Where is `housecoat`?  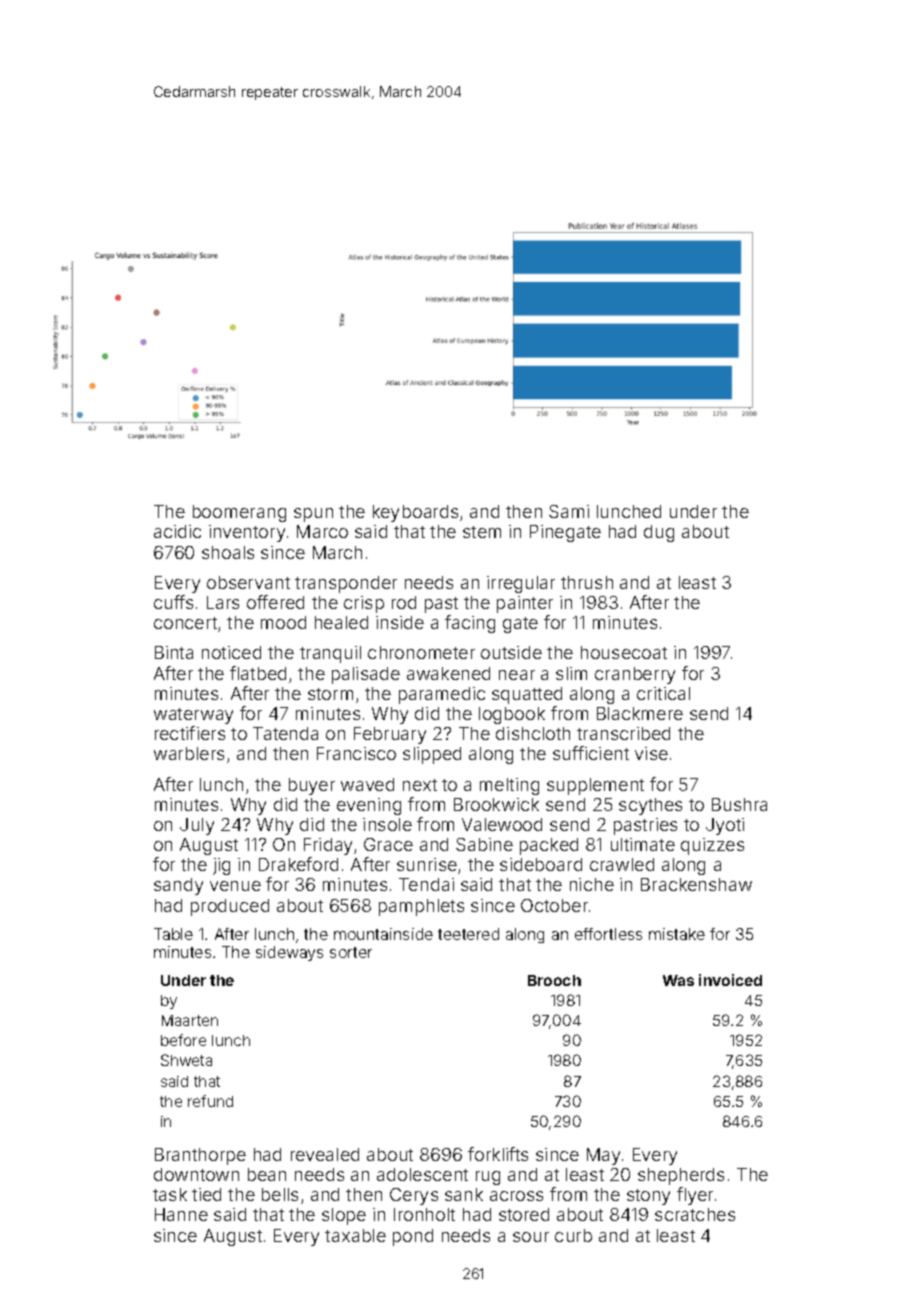
housecoat is located at coordinates (624, 652).
